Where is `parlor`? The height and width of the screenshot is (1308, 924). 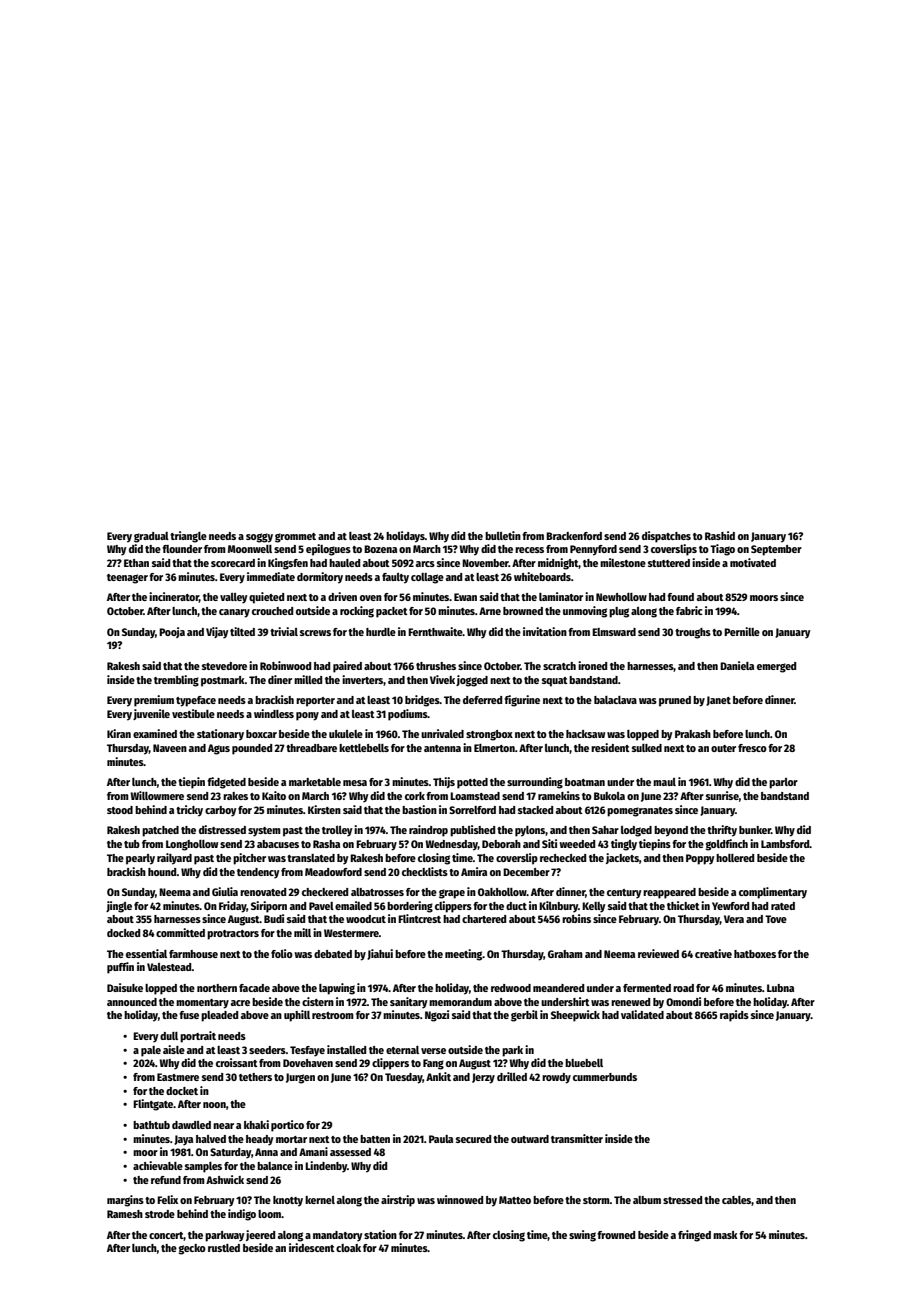 parlor is located at coordinates (783, 783).
